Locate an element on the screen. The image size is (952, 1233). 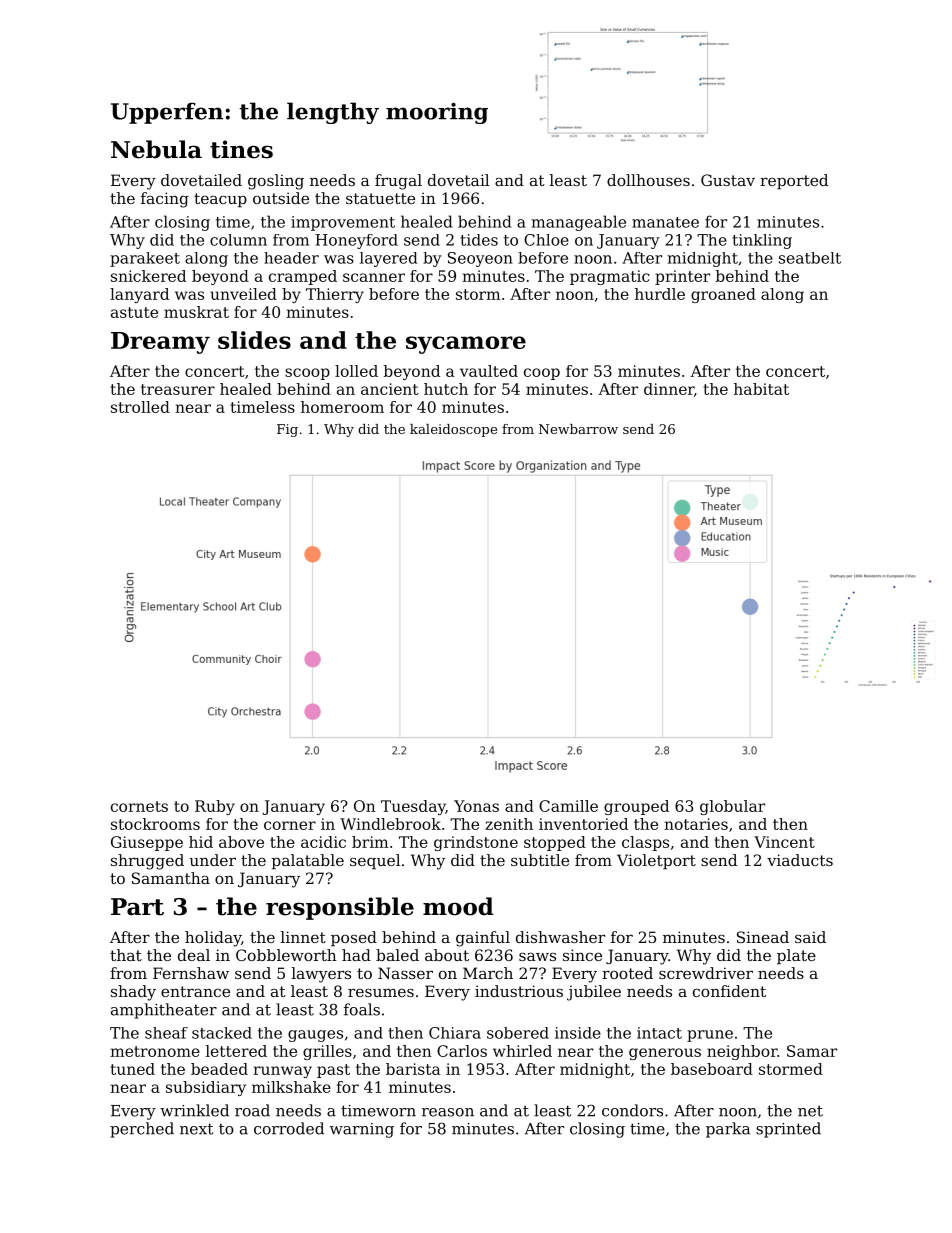
tides is located at coordinates (479, 240).
